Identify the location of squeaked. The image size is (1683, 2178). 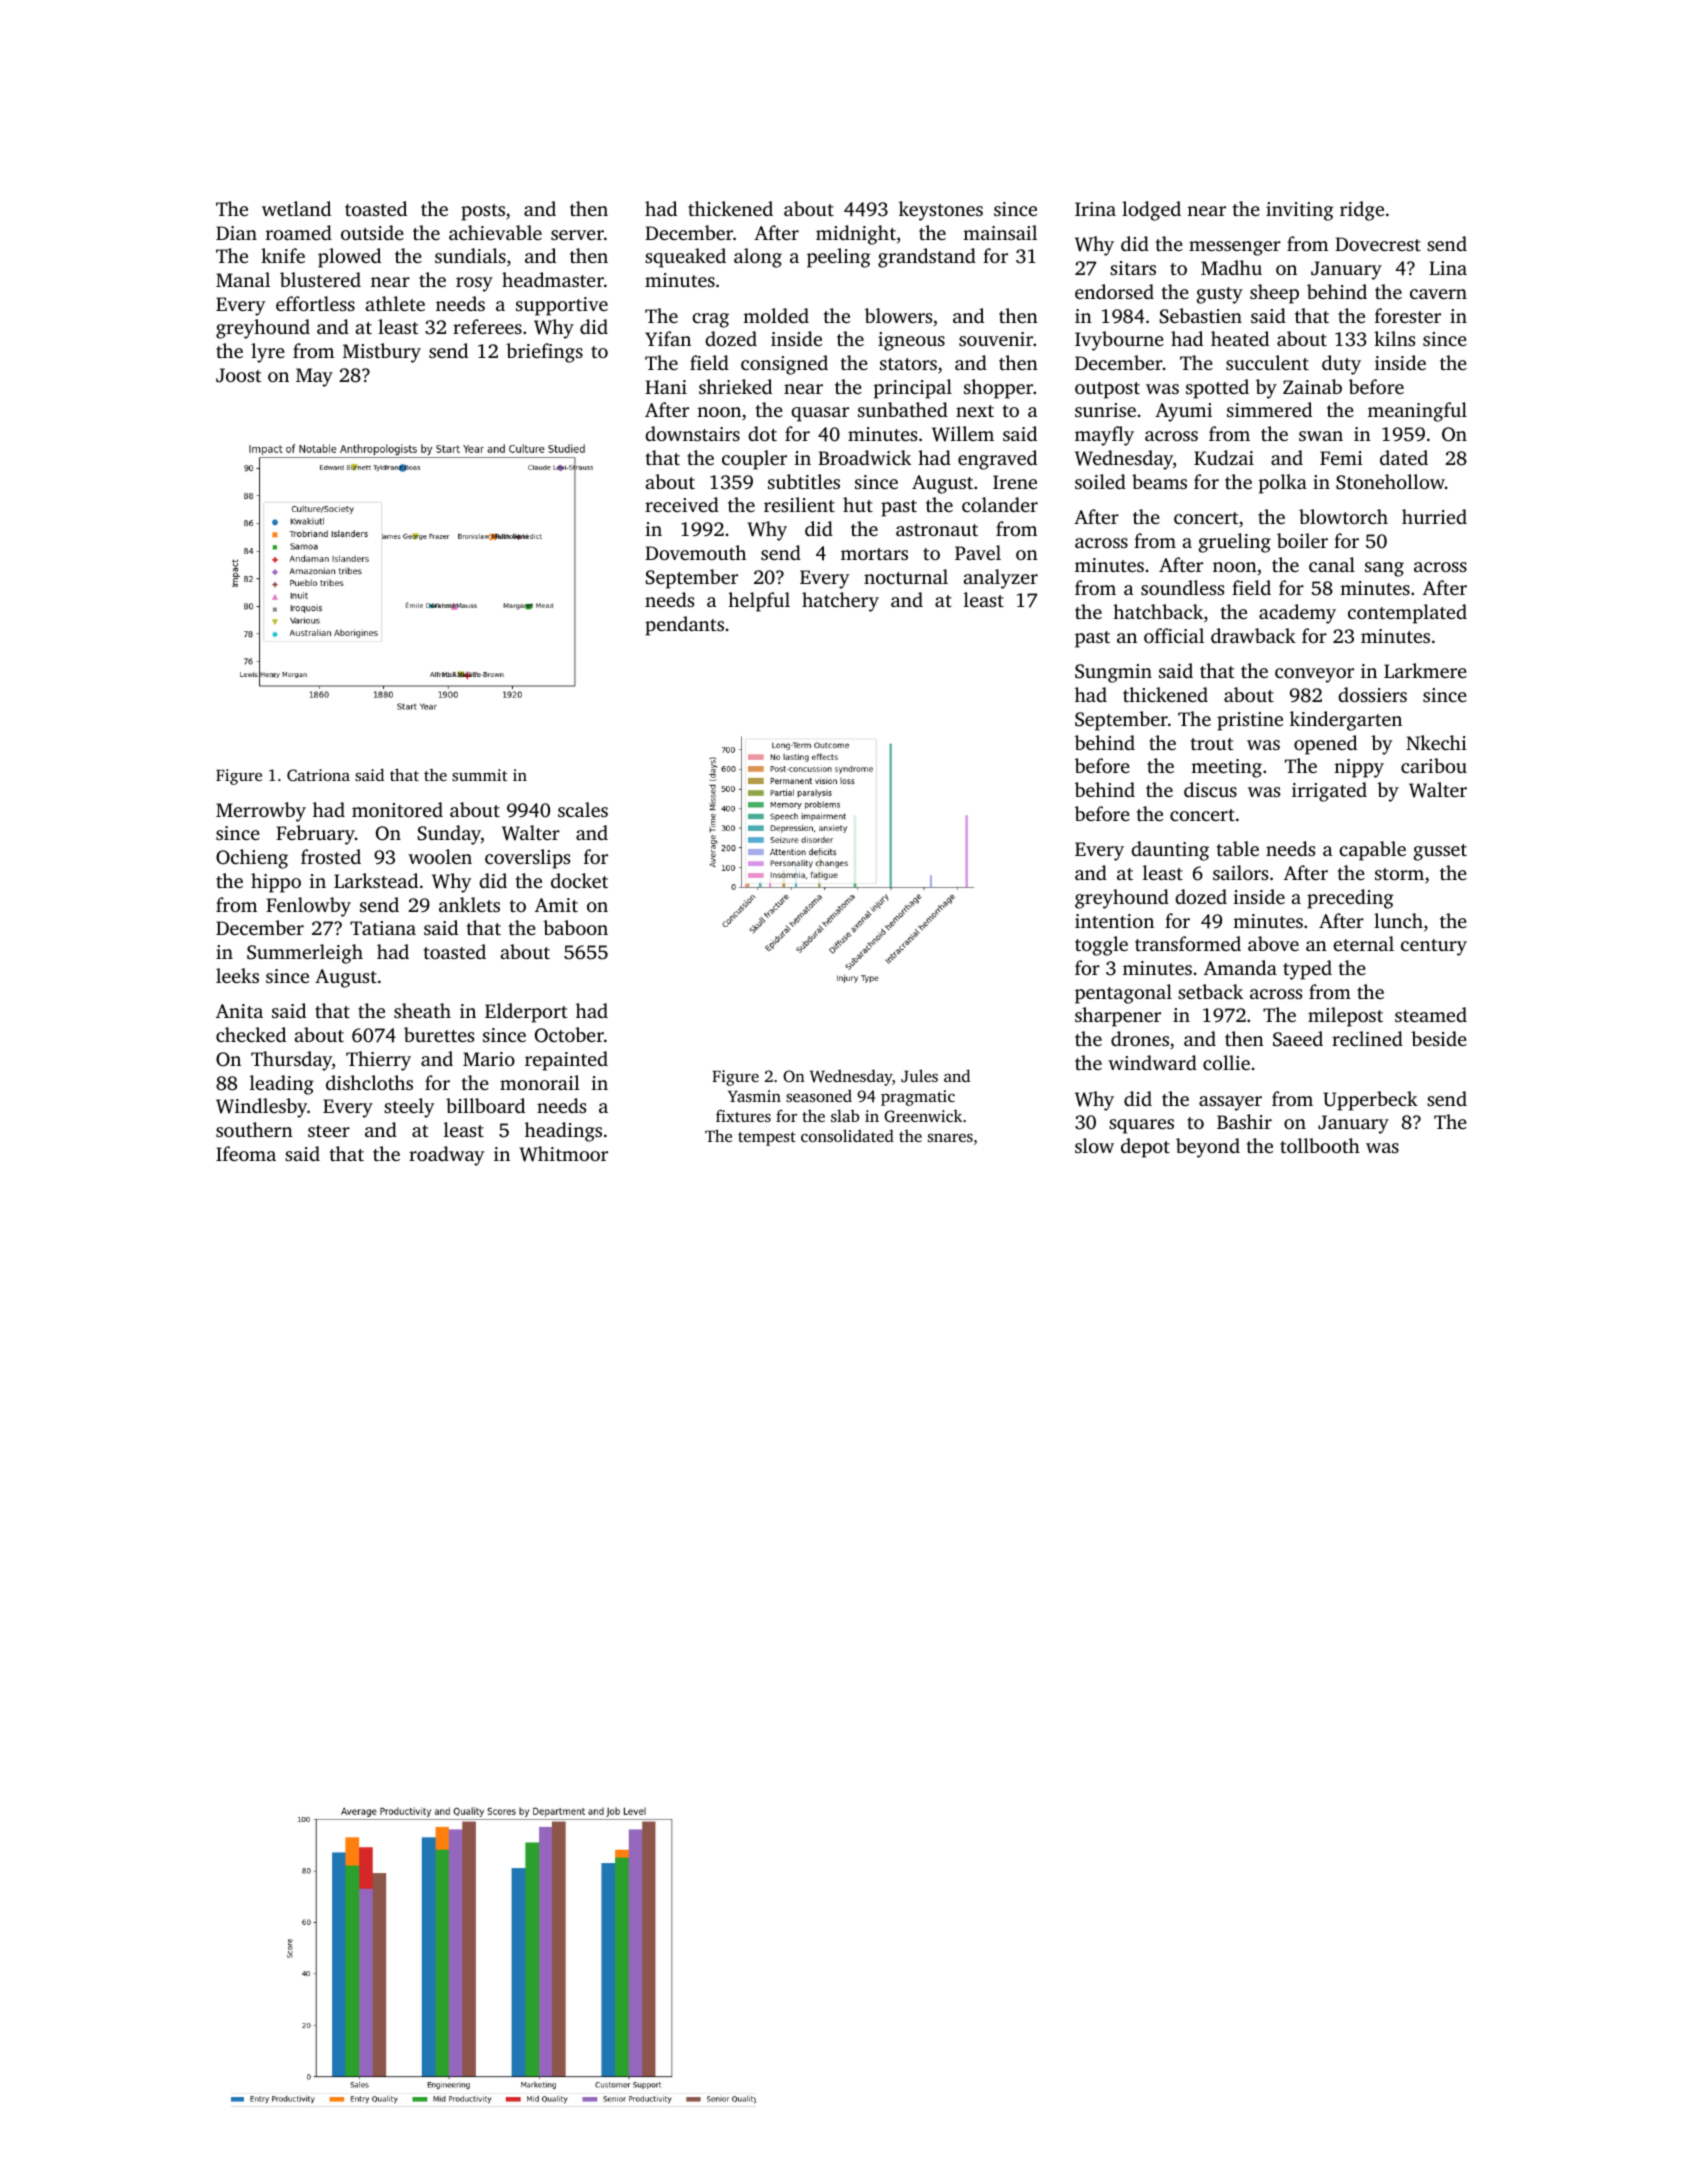
(685, 258).
